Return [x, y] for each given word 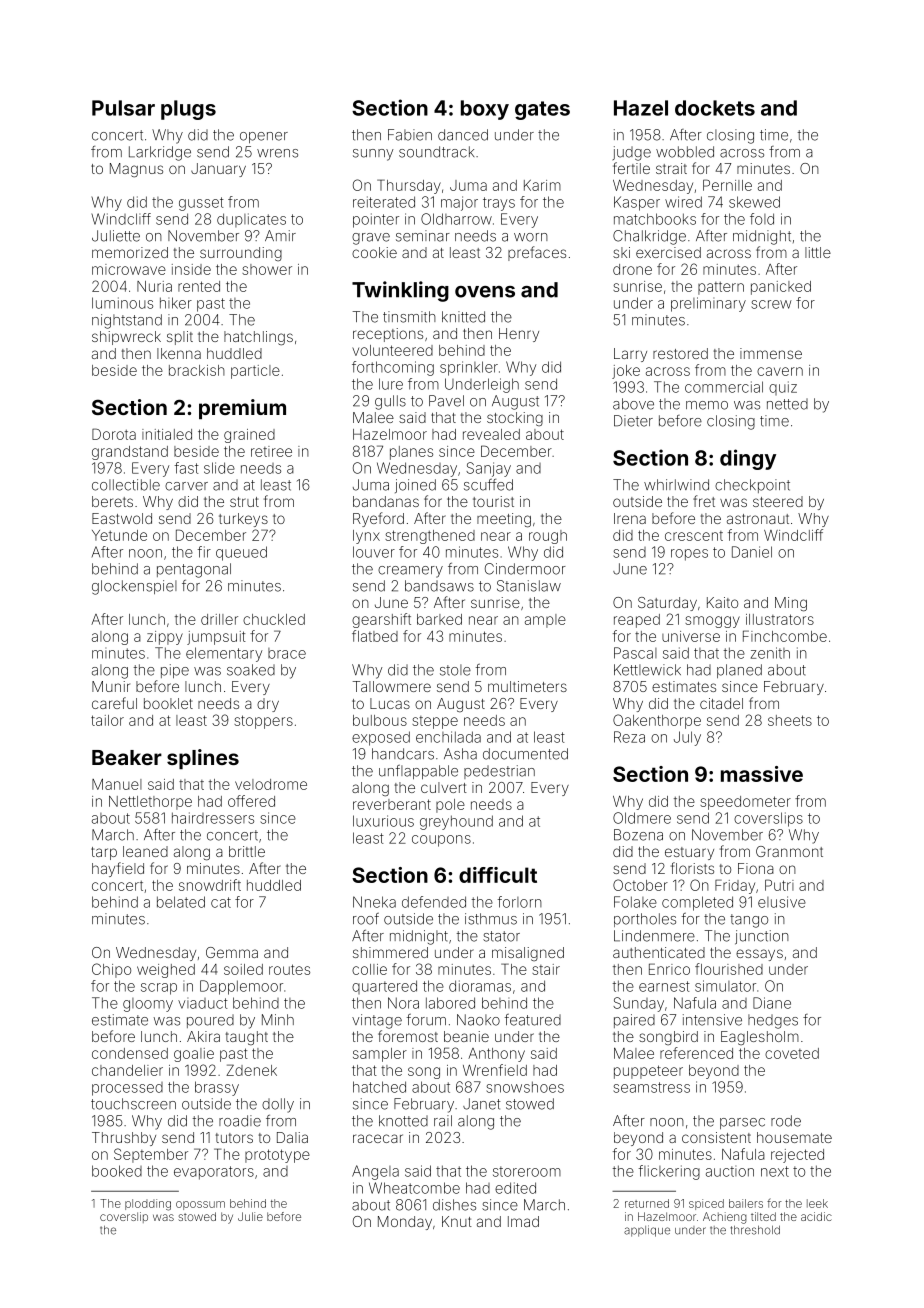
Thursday [409, 186]
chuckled [274, 619]
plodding [148, 1205]
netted [787, 404]
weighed [166, 971]
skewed [754, 202]
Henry [519, 335]
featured [533, 1020]
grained [249, 436]
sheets [790, 720]
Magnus [136, 170]
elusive [782, 902]
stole [455, 670]
